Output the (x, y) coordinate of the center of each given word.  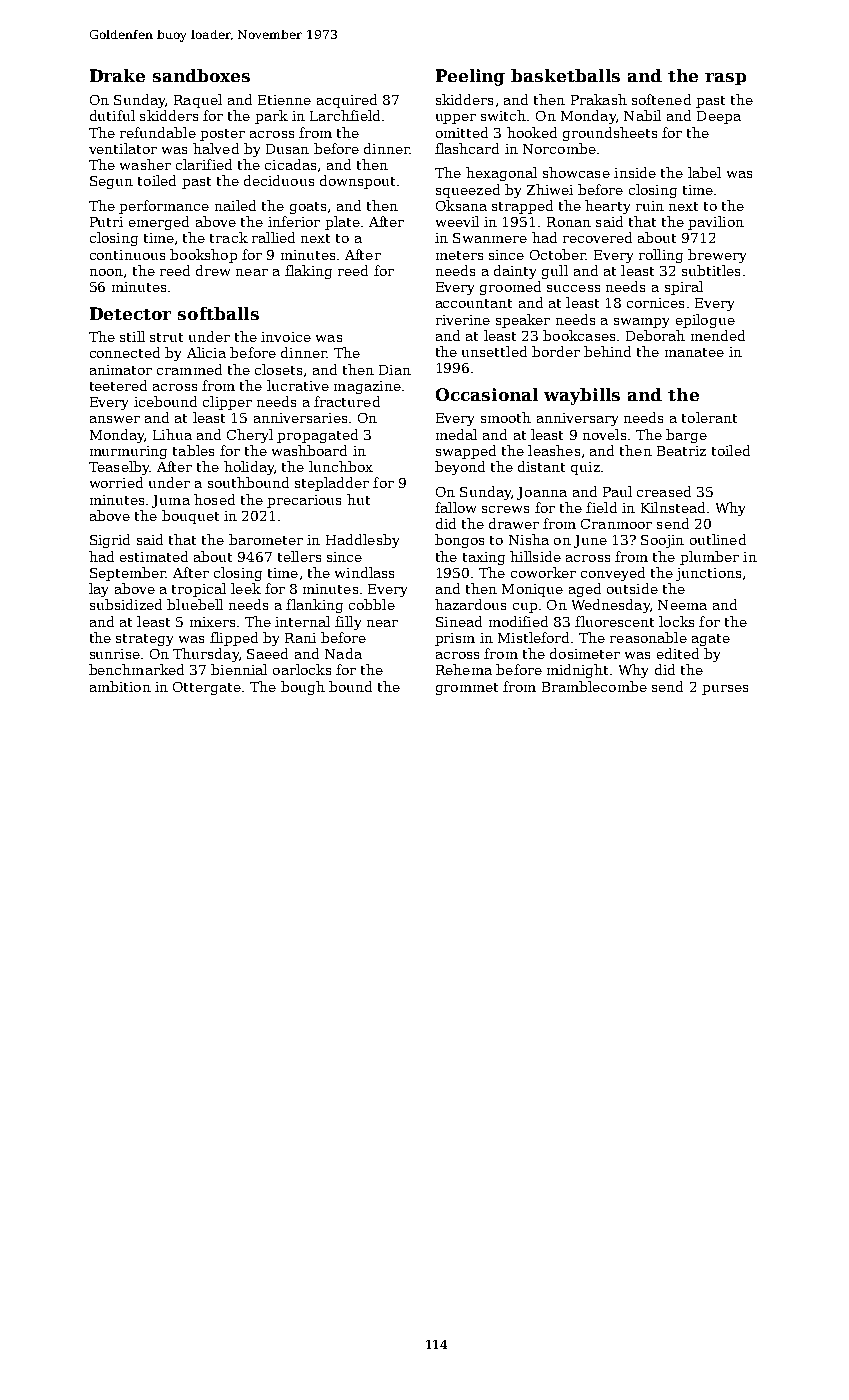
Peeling (470, 77)
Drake (117, 75)
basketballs (565, 75)
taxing (484, 558)
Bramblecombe (594, 686)
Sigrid (110, 541)
